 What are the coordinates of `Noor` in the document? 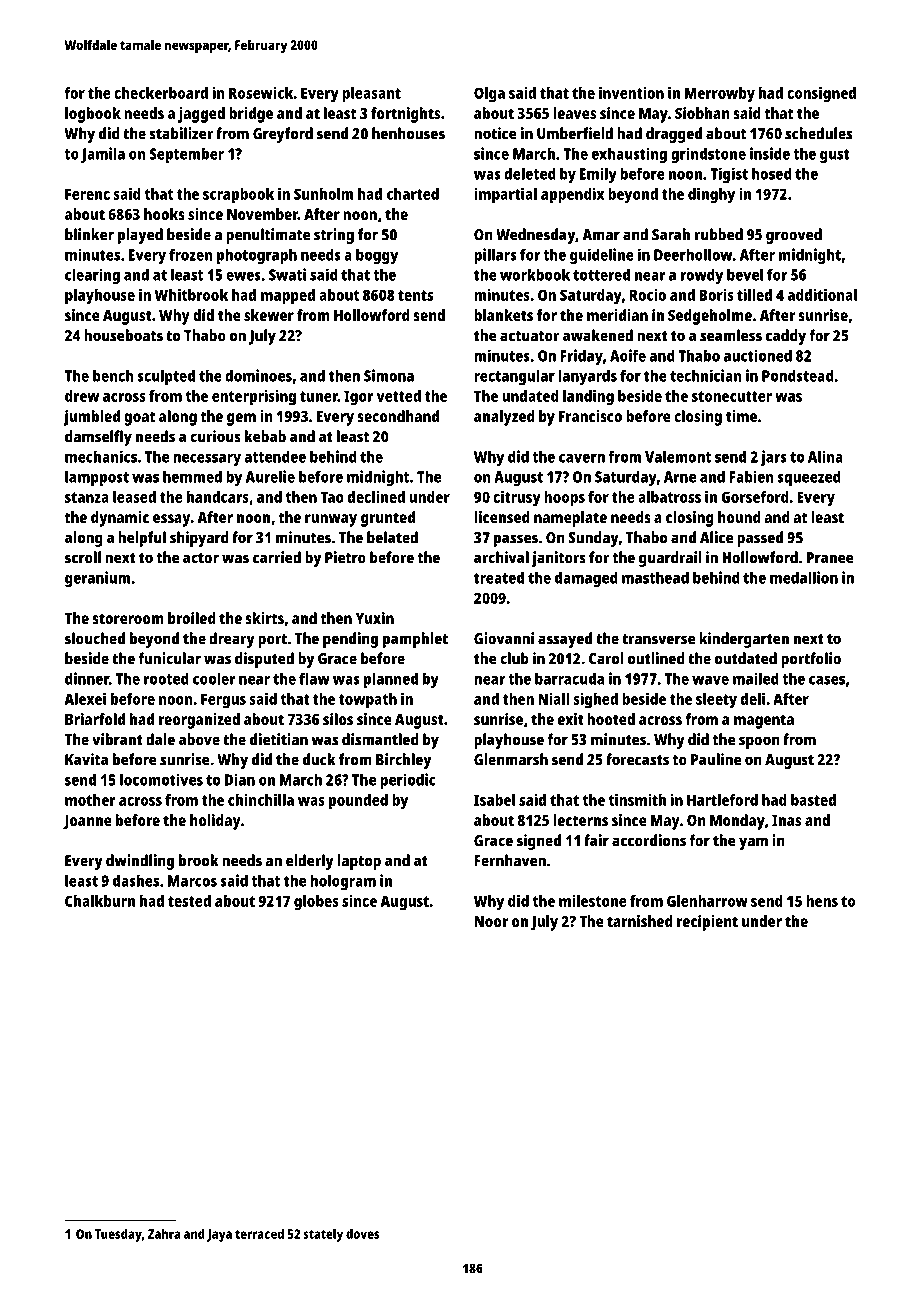 It's located at (491, 921).
